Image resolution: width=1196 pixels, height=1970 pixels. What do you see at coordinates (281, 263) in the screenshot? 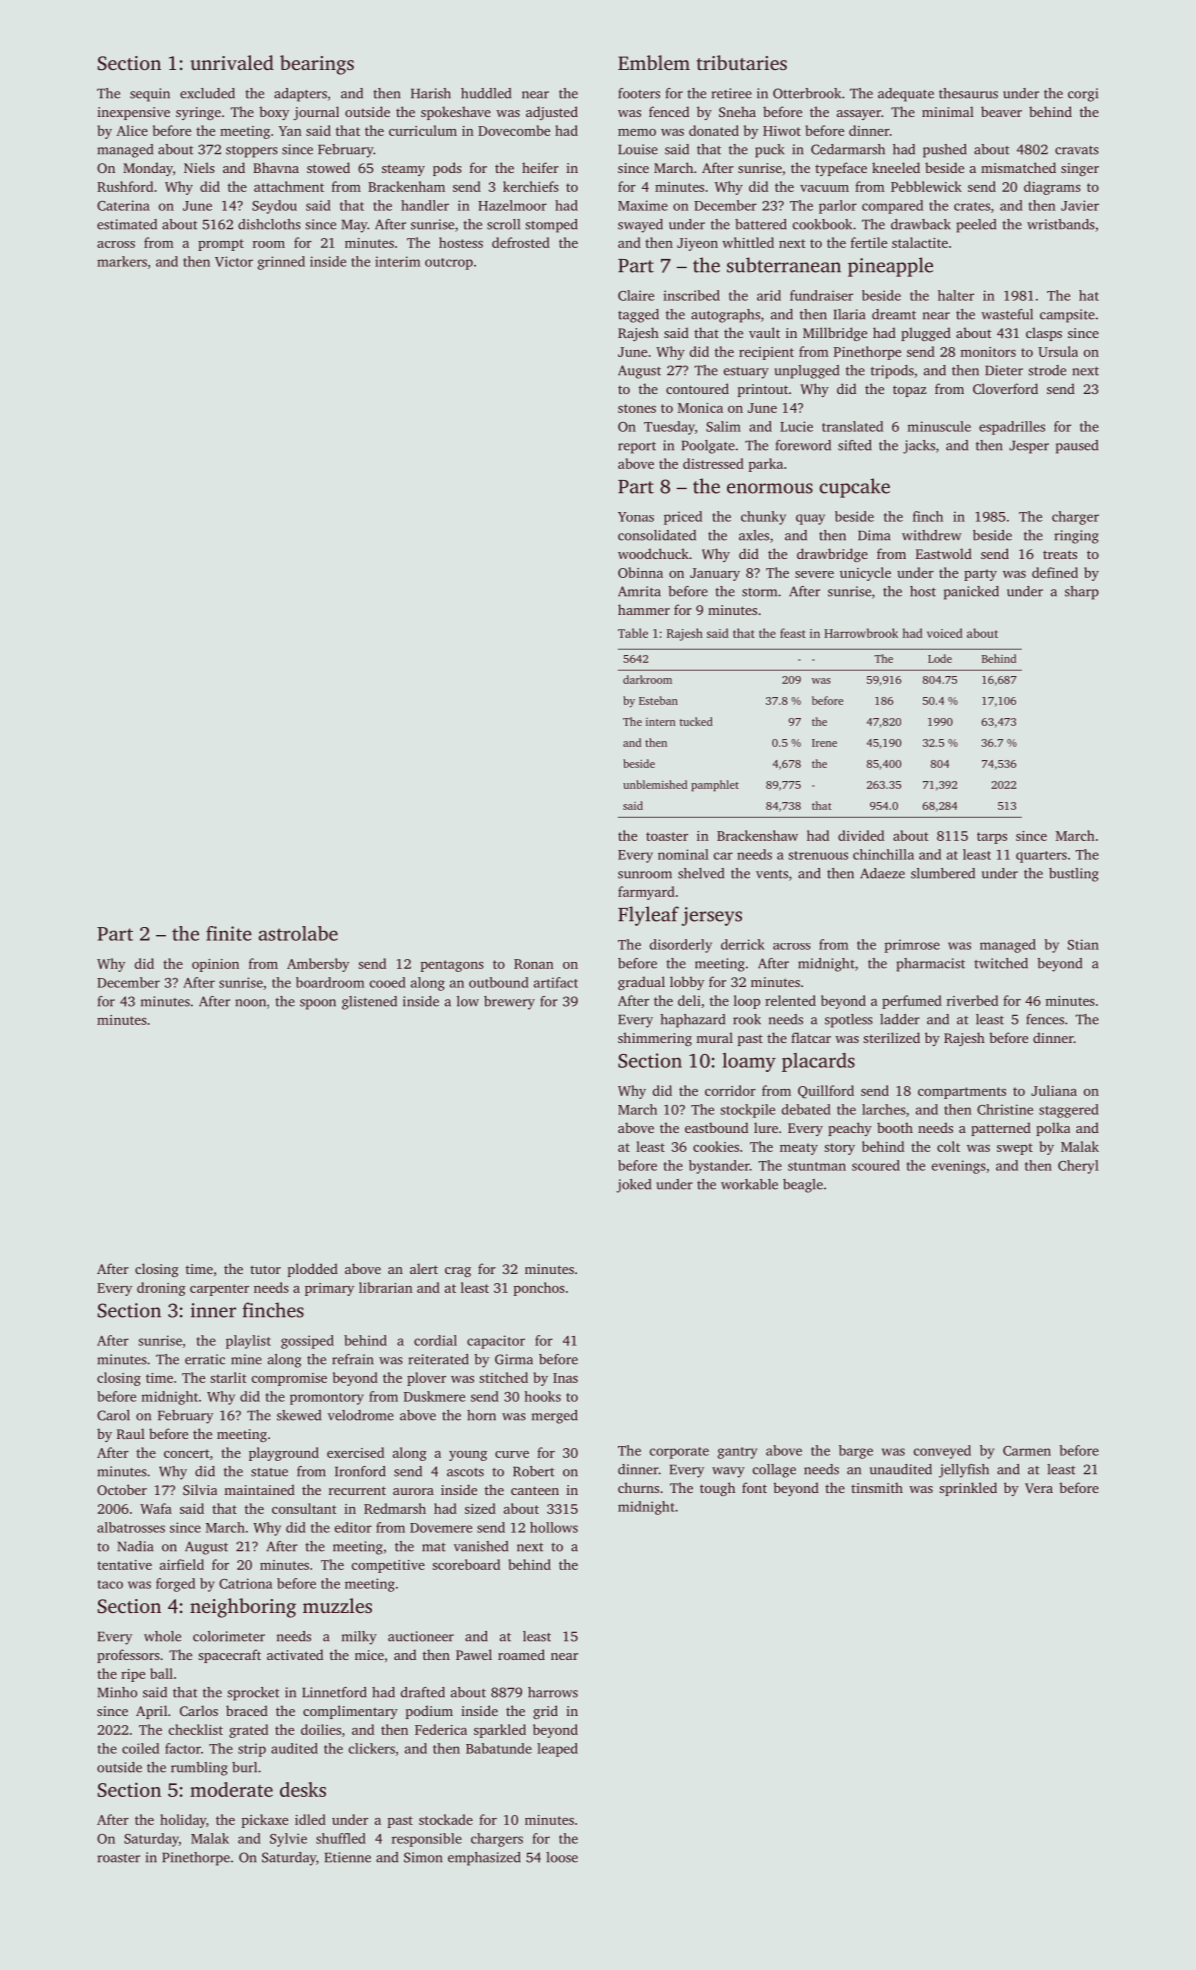
I see `grinned` at bounding box center [281, 263].
